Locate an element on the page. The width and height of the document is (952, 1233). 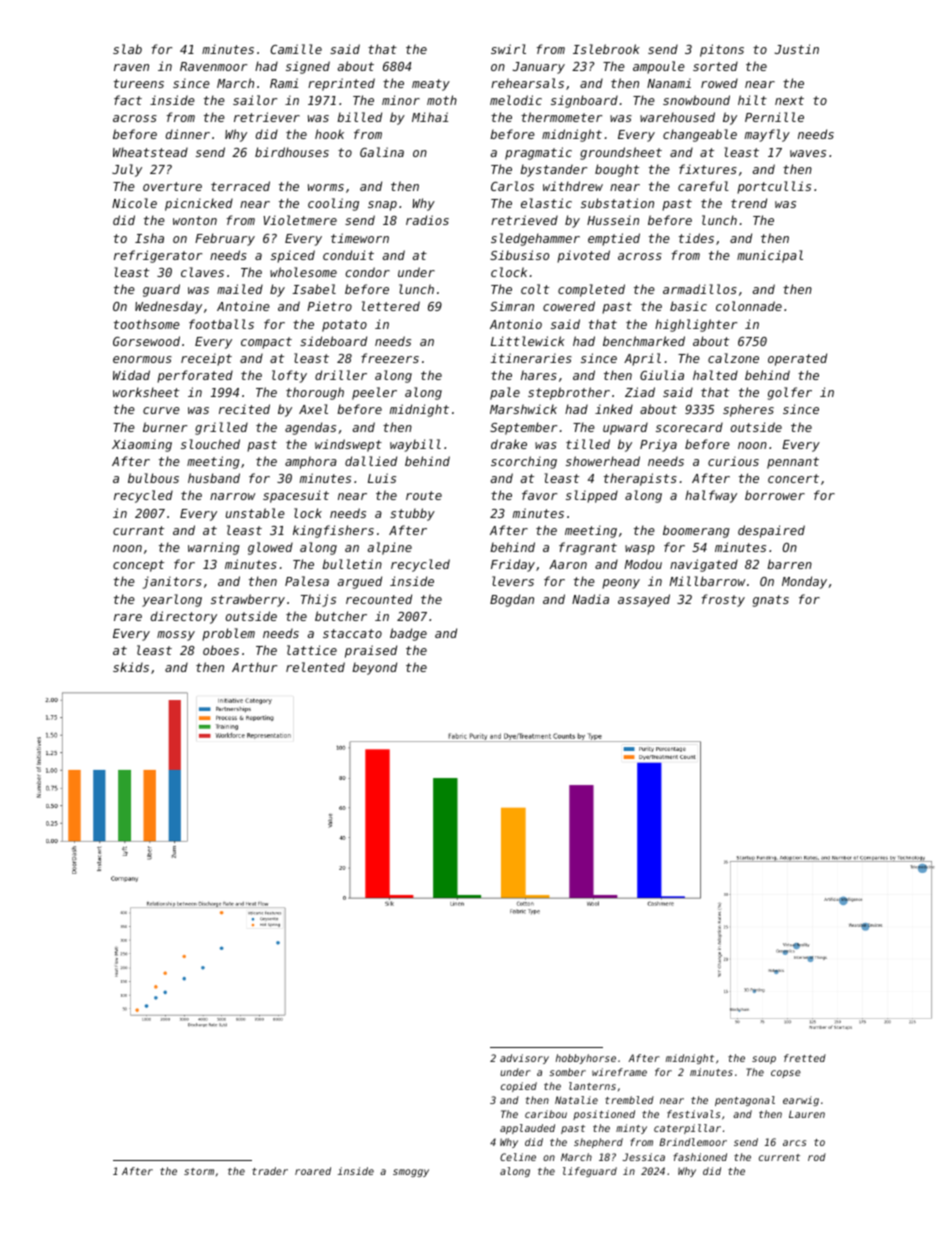
skids is located at coordinates (131, 667).
